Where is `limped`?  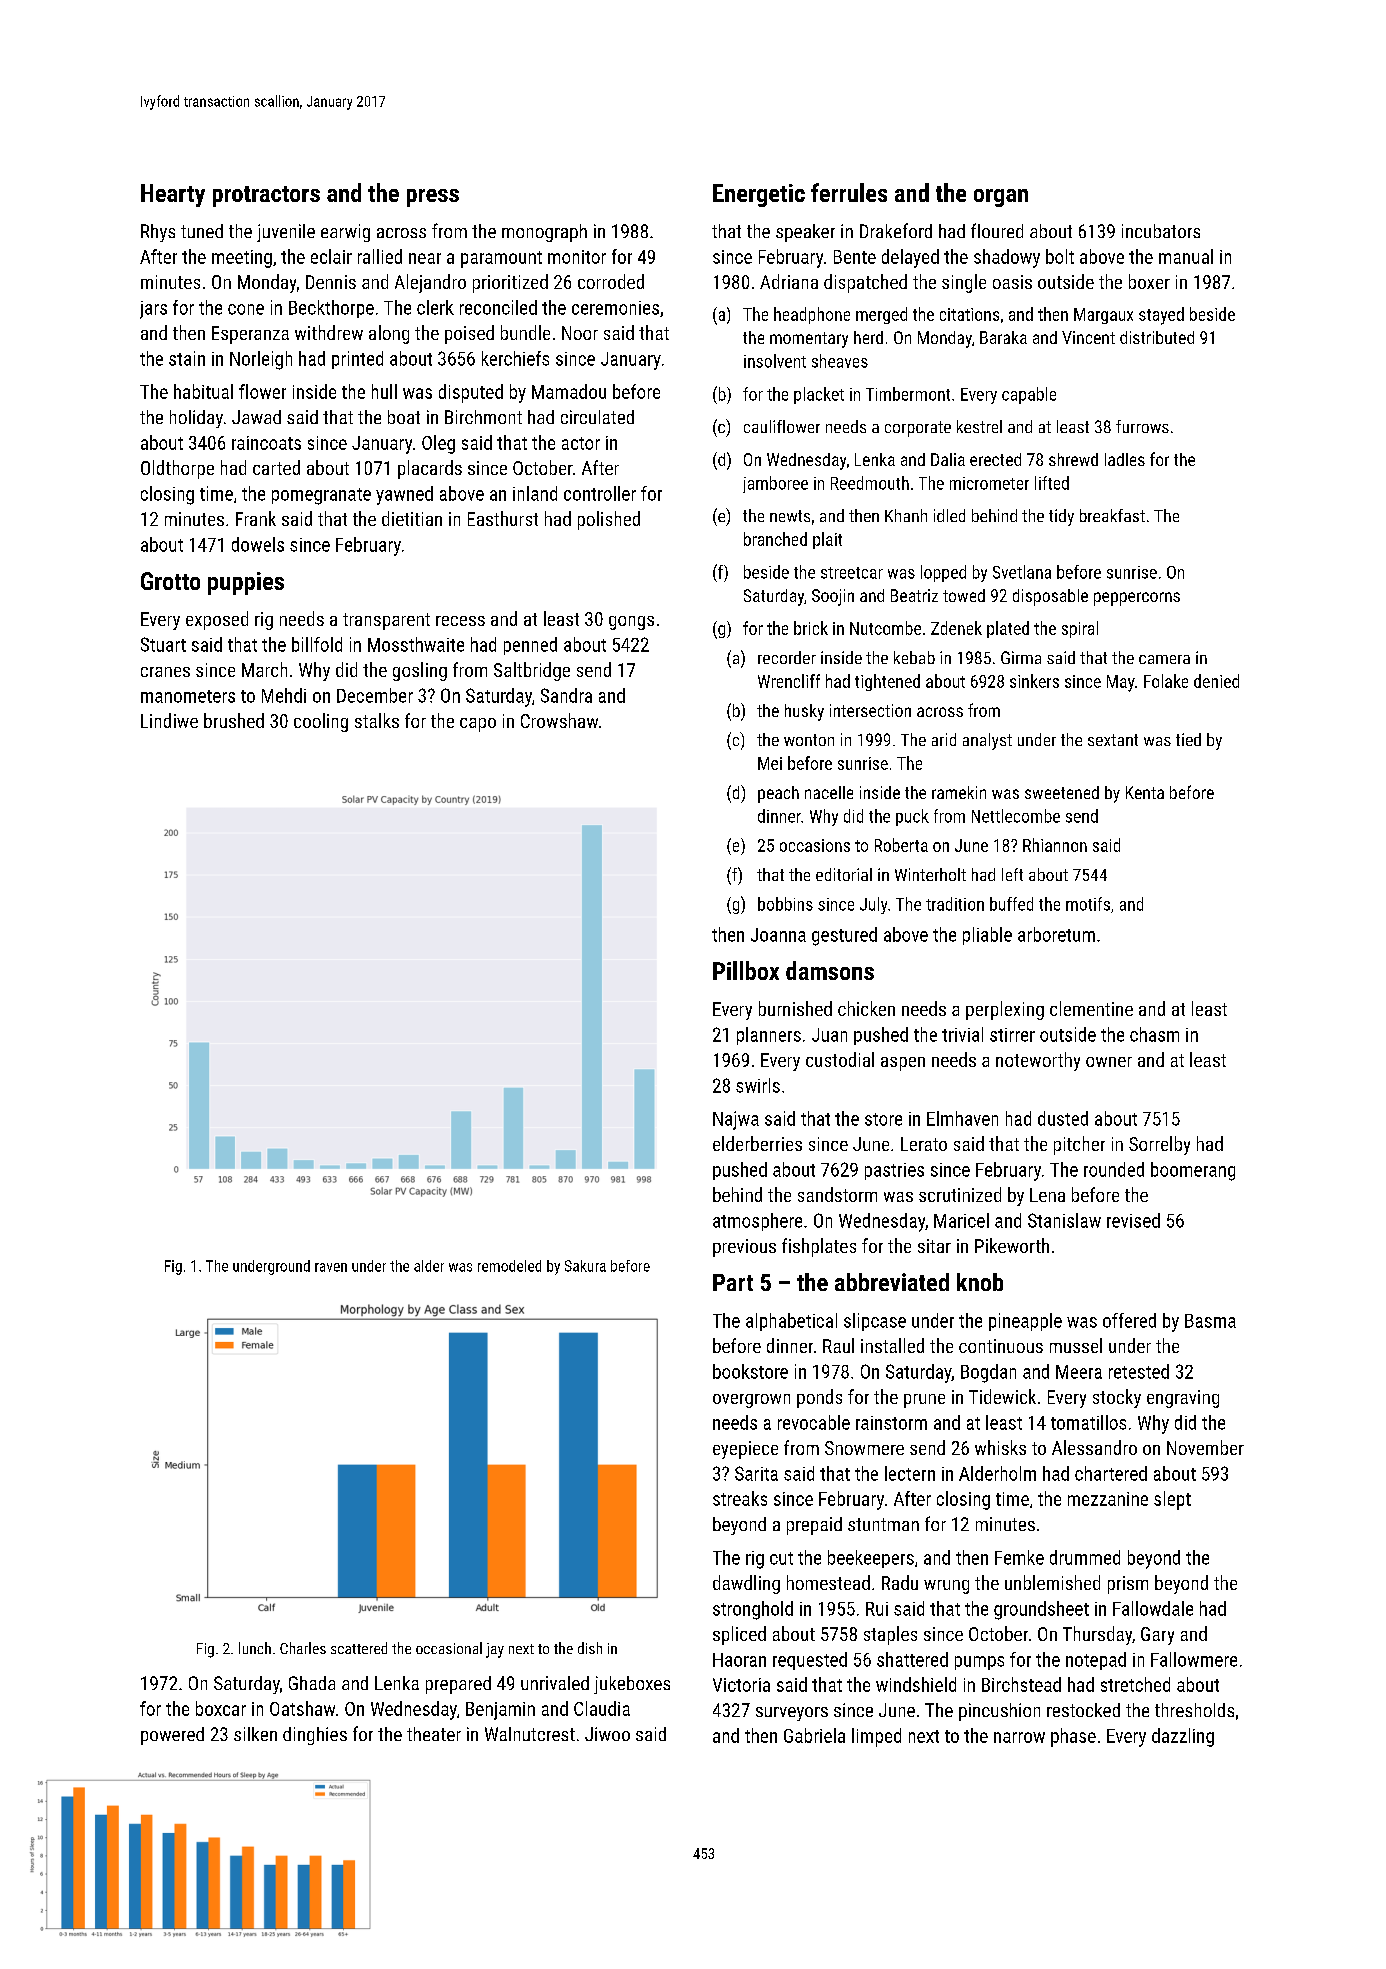
limped is located at coordinates (876, 1737).
